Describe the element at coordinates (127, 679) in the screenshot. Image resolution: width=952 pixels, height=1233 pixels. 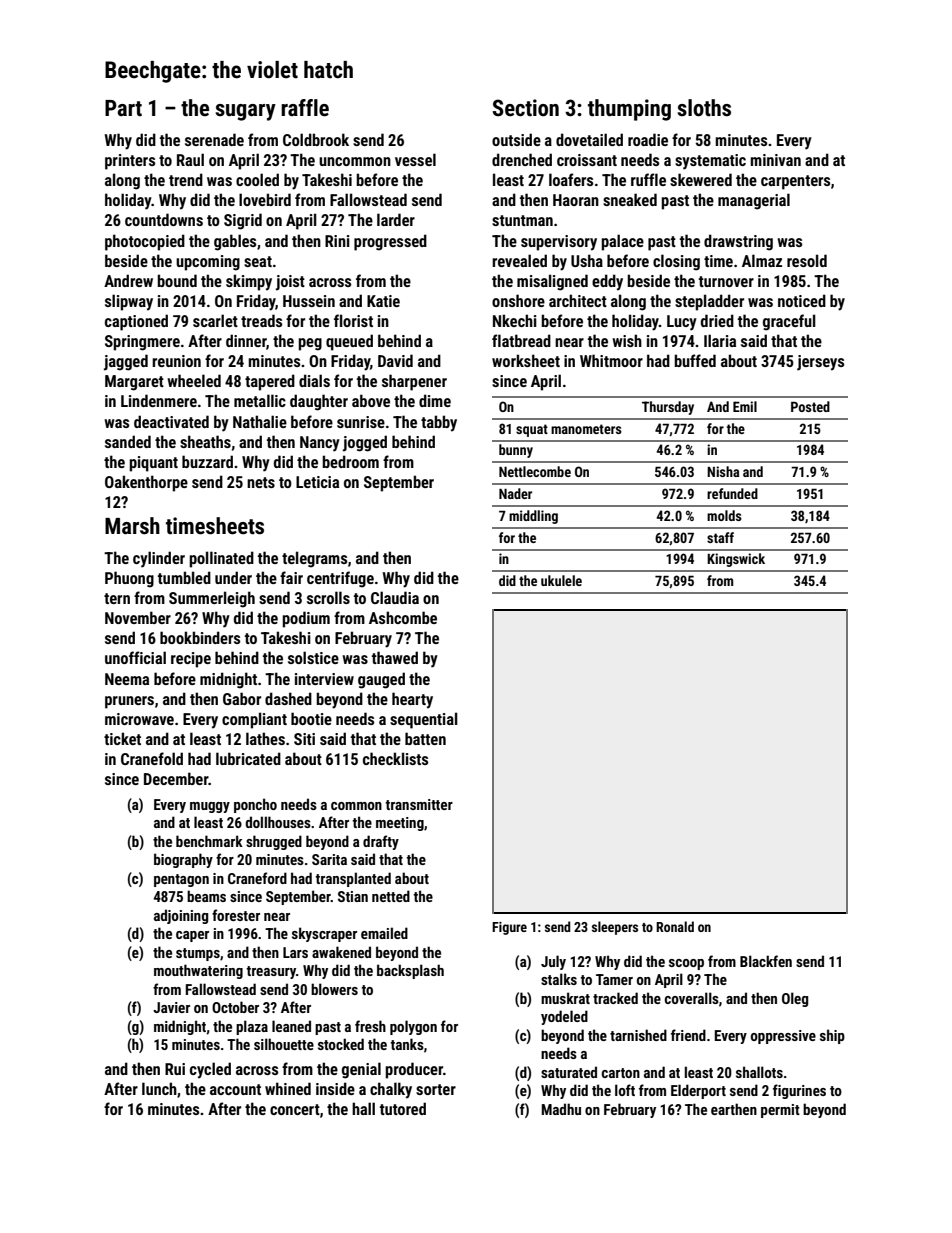
I see `Neema` at that location.
